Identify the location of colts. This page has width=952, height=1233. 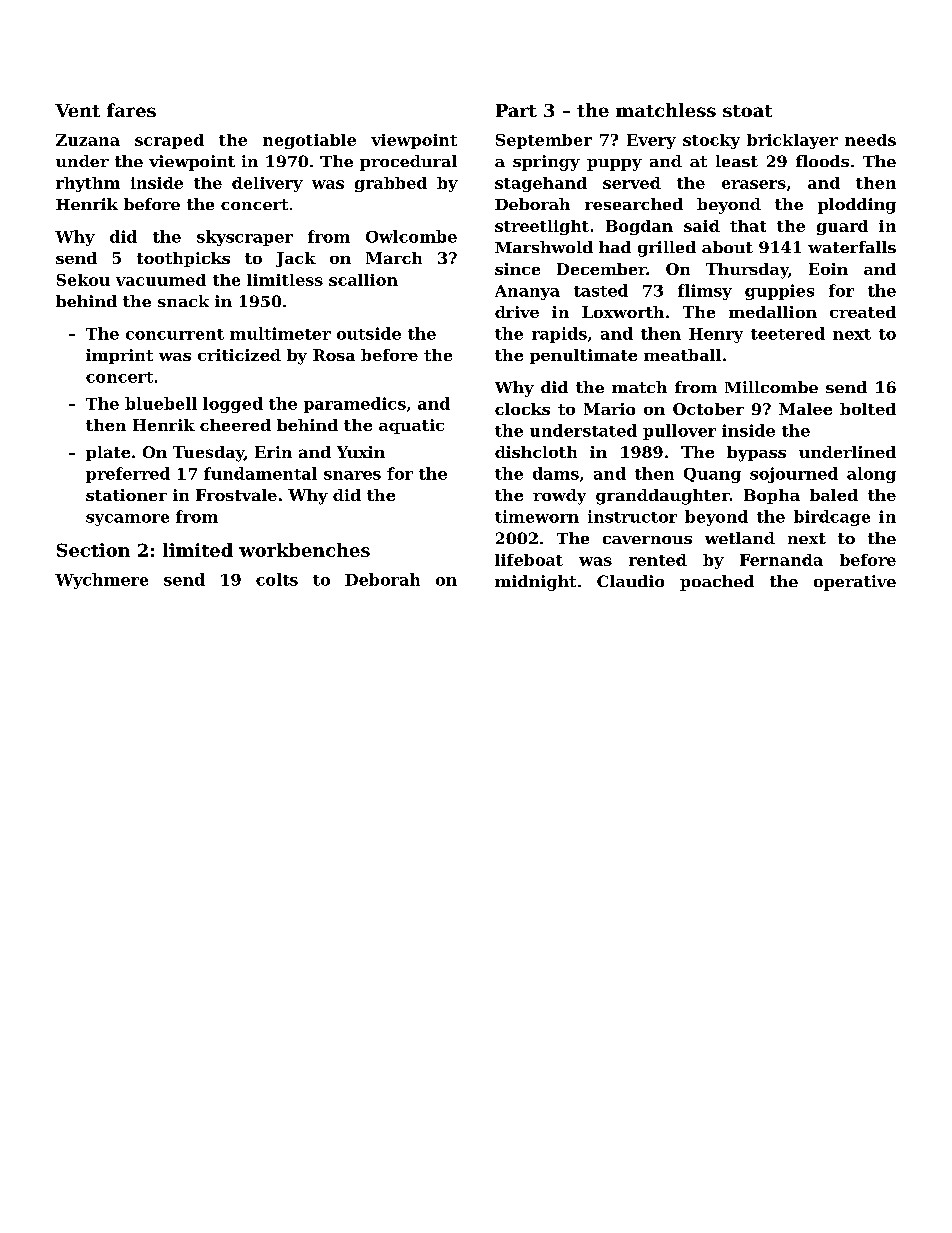
(277, 579).
